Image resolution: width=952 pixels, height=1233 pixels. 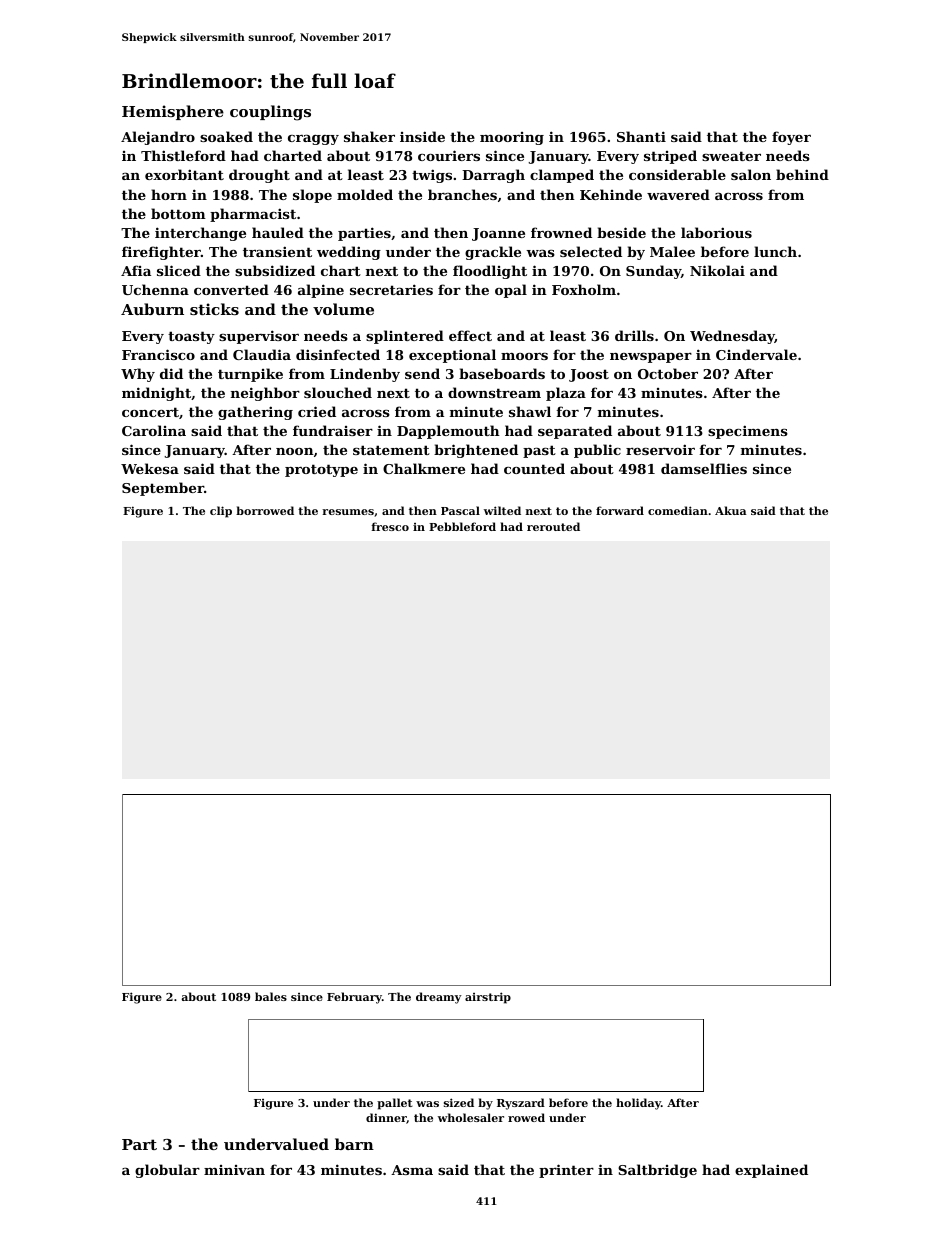 I want to click on Akua, so click(x=731, y=510).
